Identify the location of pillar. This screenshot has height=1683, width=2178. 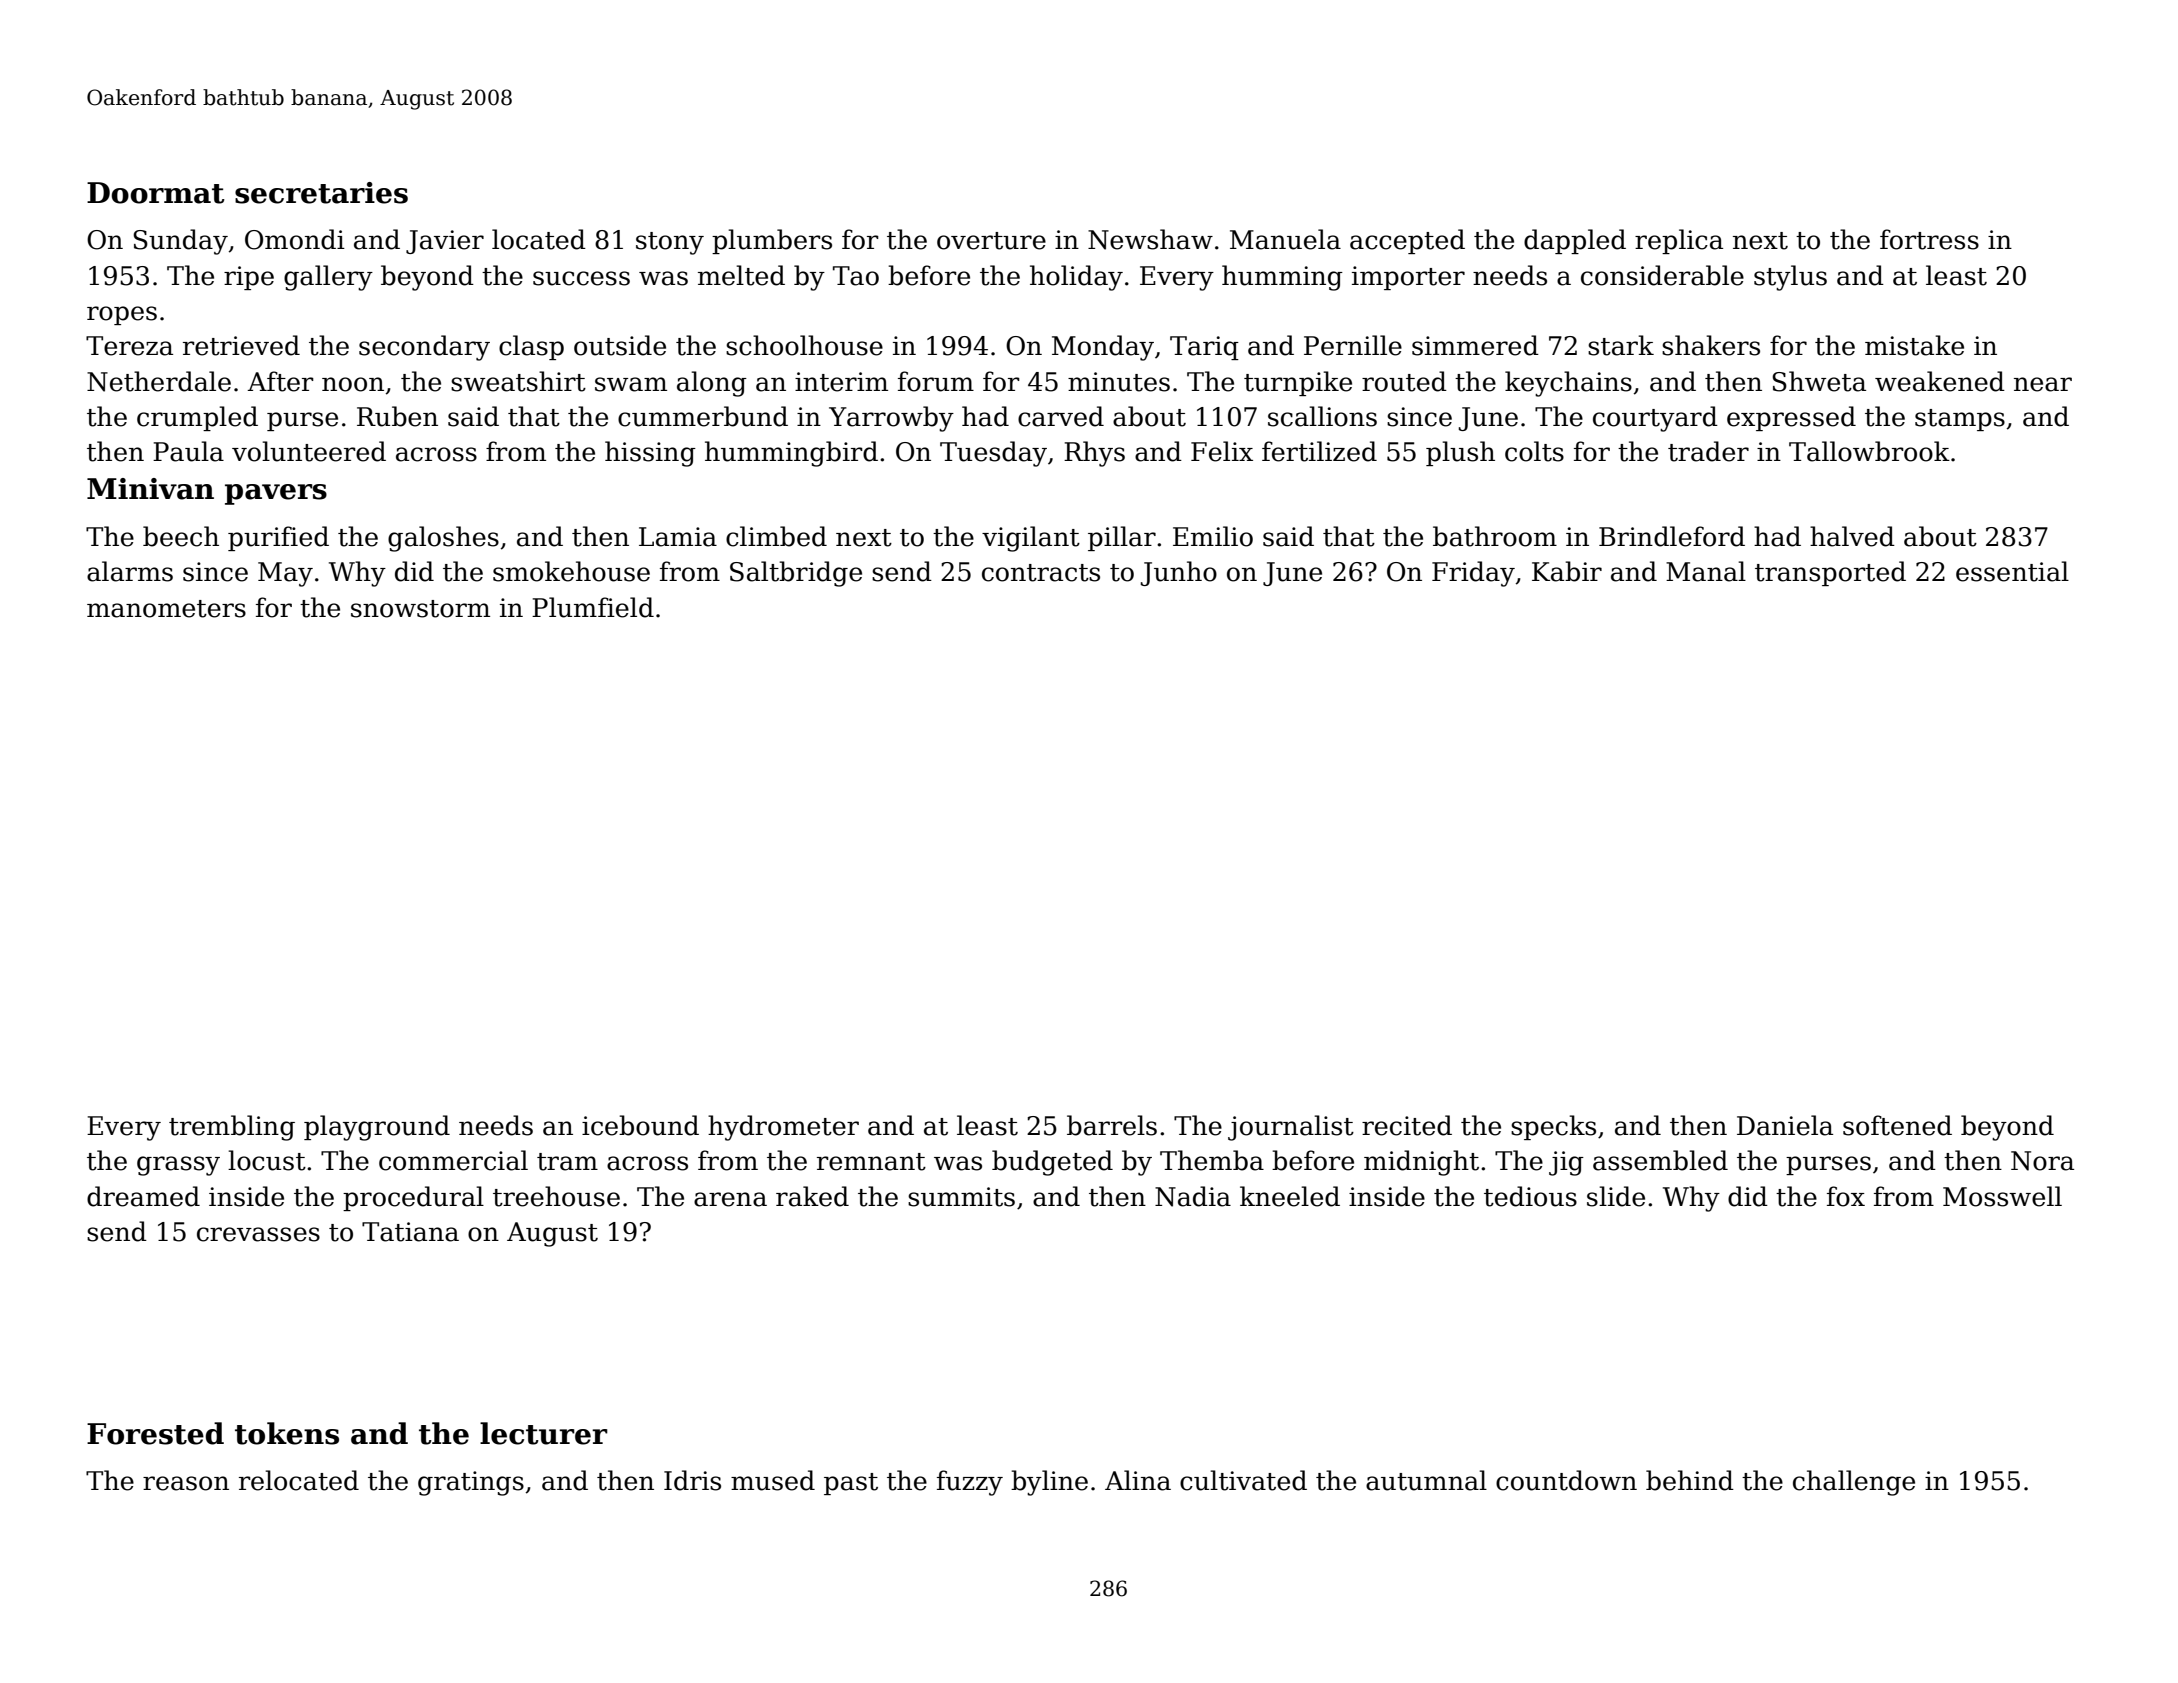
(1122, 538).
